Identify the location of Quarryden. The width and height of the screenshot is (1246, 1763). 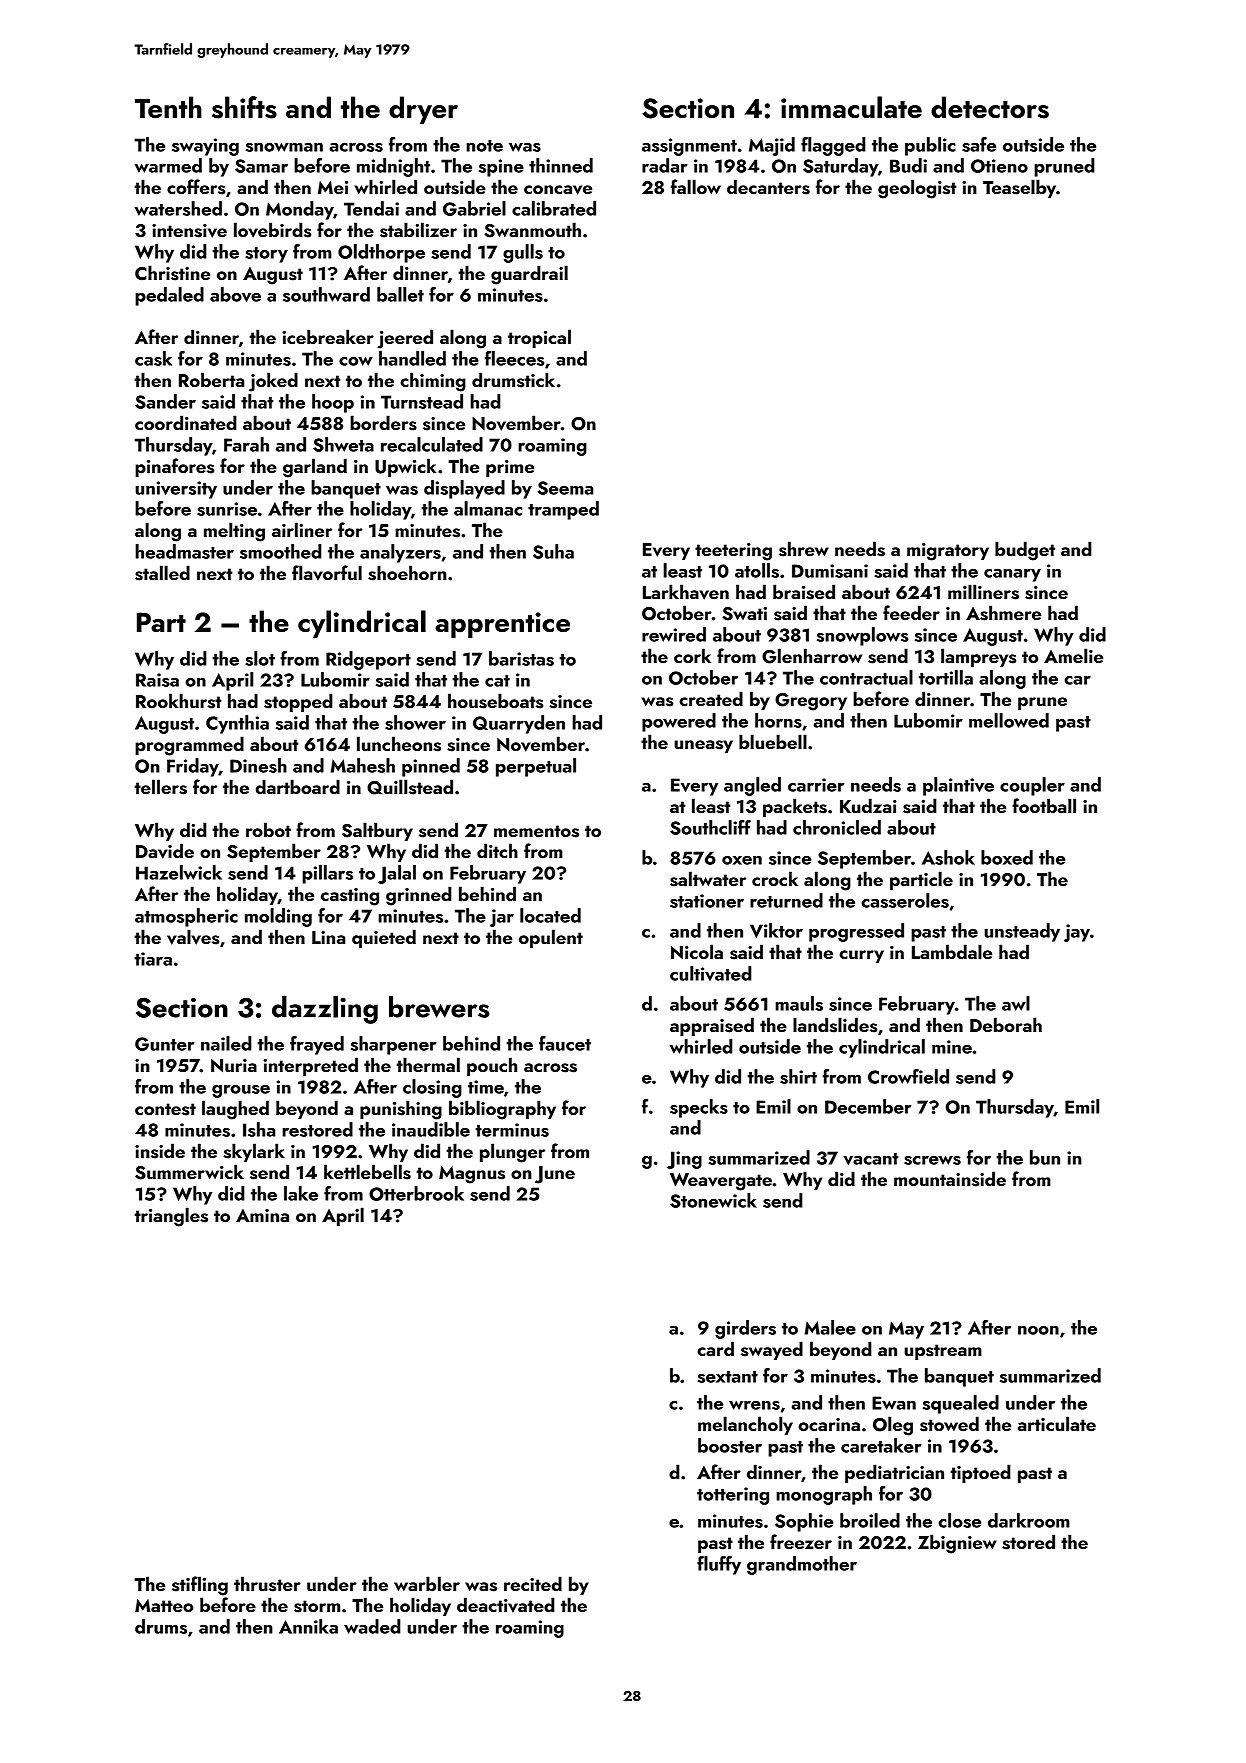
(519, 724).
